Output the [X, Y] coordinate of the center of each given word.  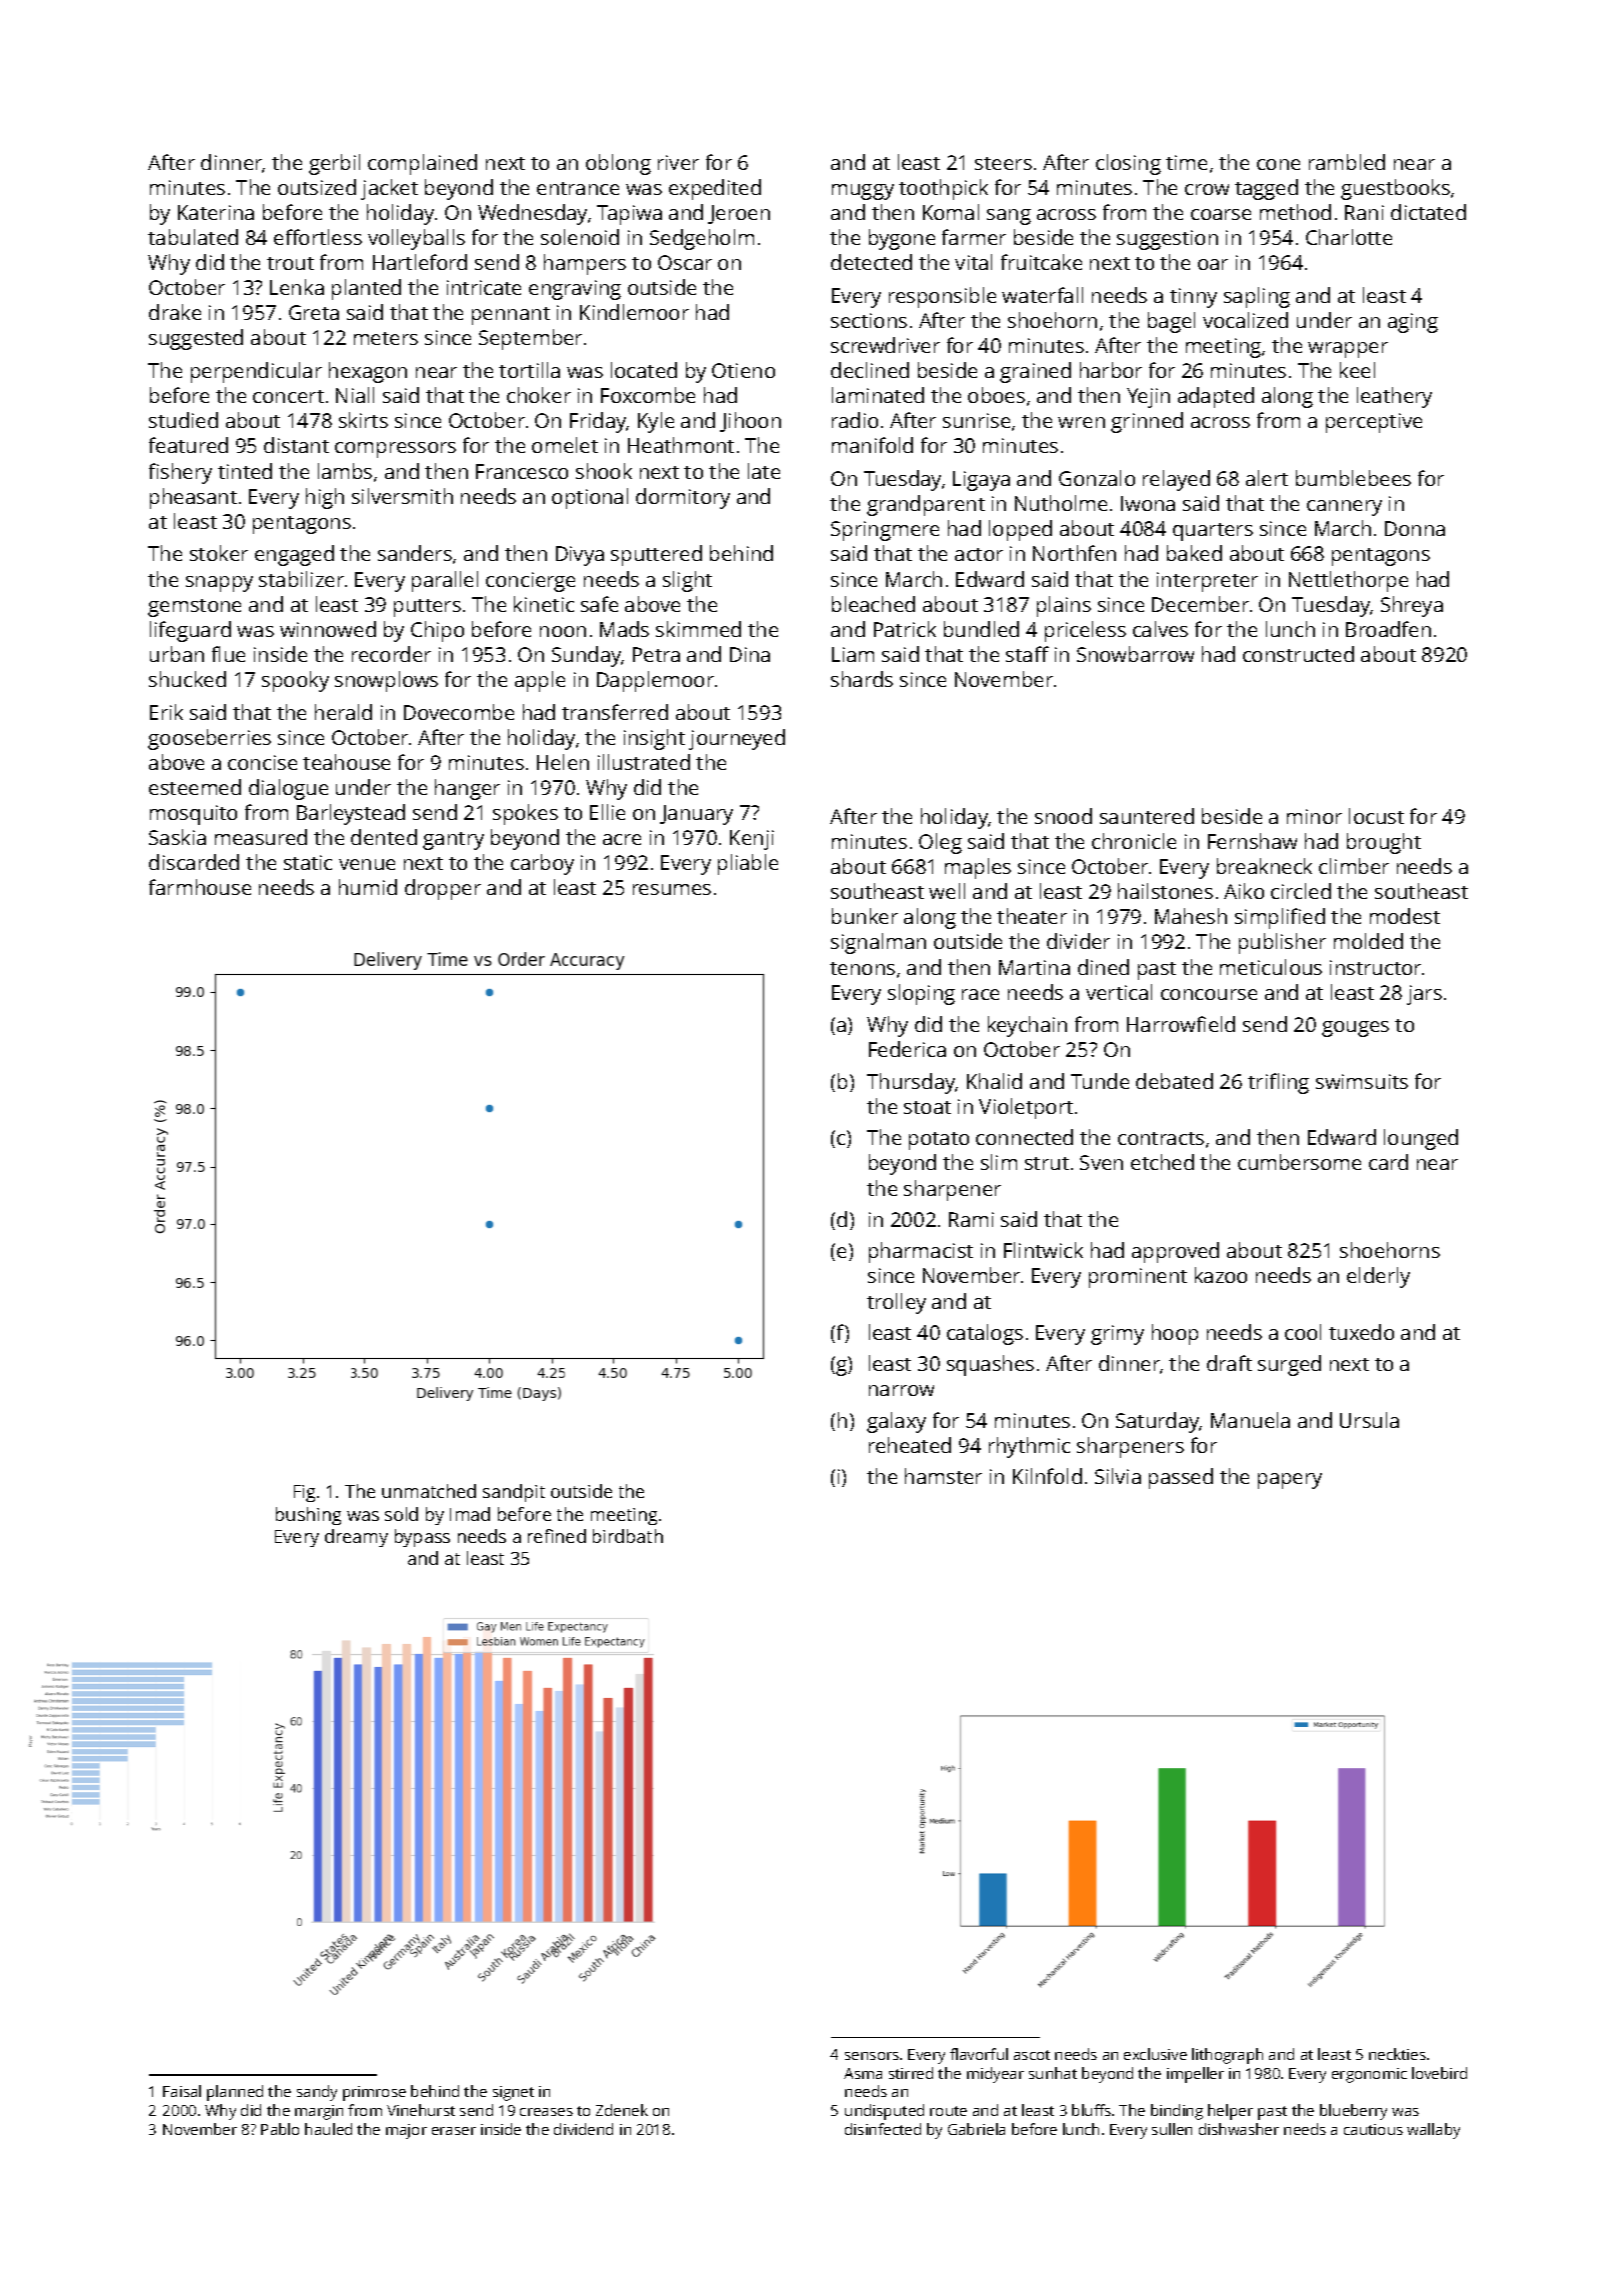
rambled [1347, 162]
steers [1003, 163]
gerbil [334, 164]
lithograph [1227, 2056]
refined [557, 1536]
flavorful [979, 2054]
